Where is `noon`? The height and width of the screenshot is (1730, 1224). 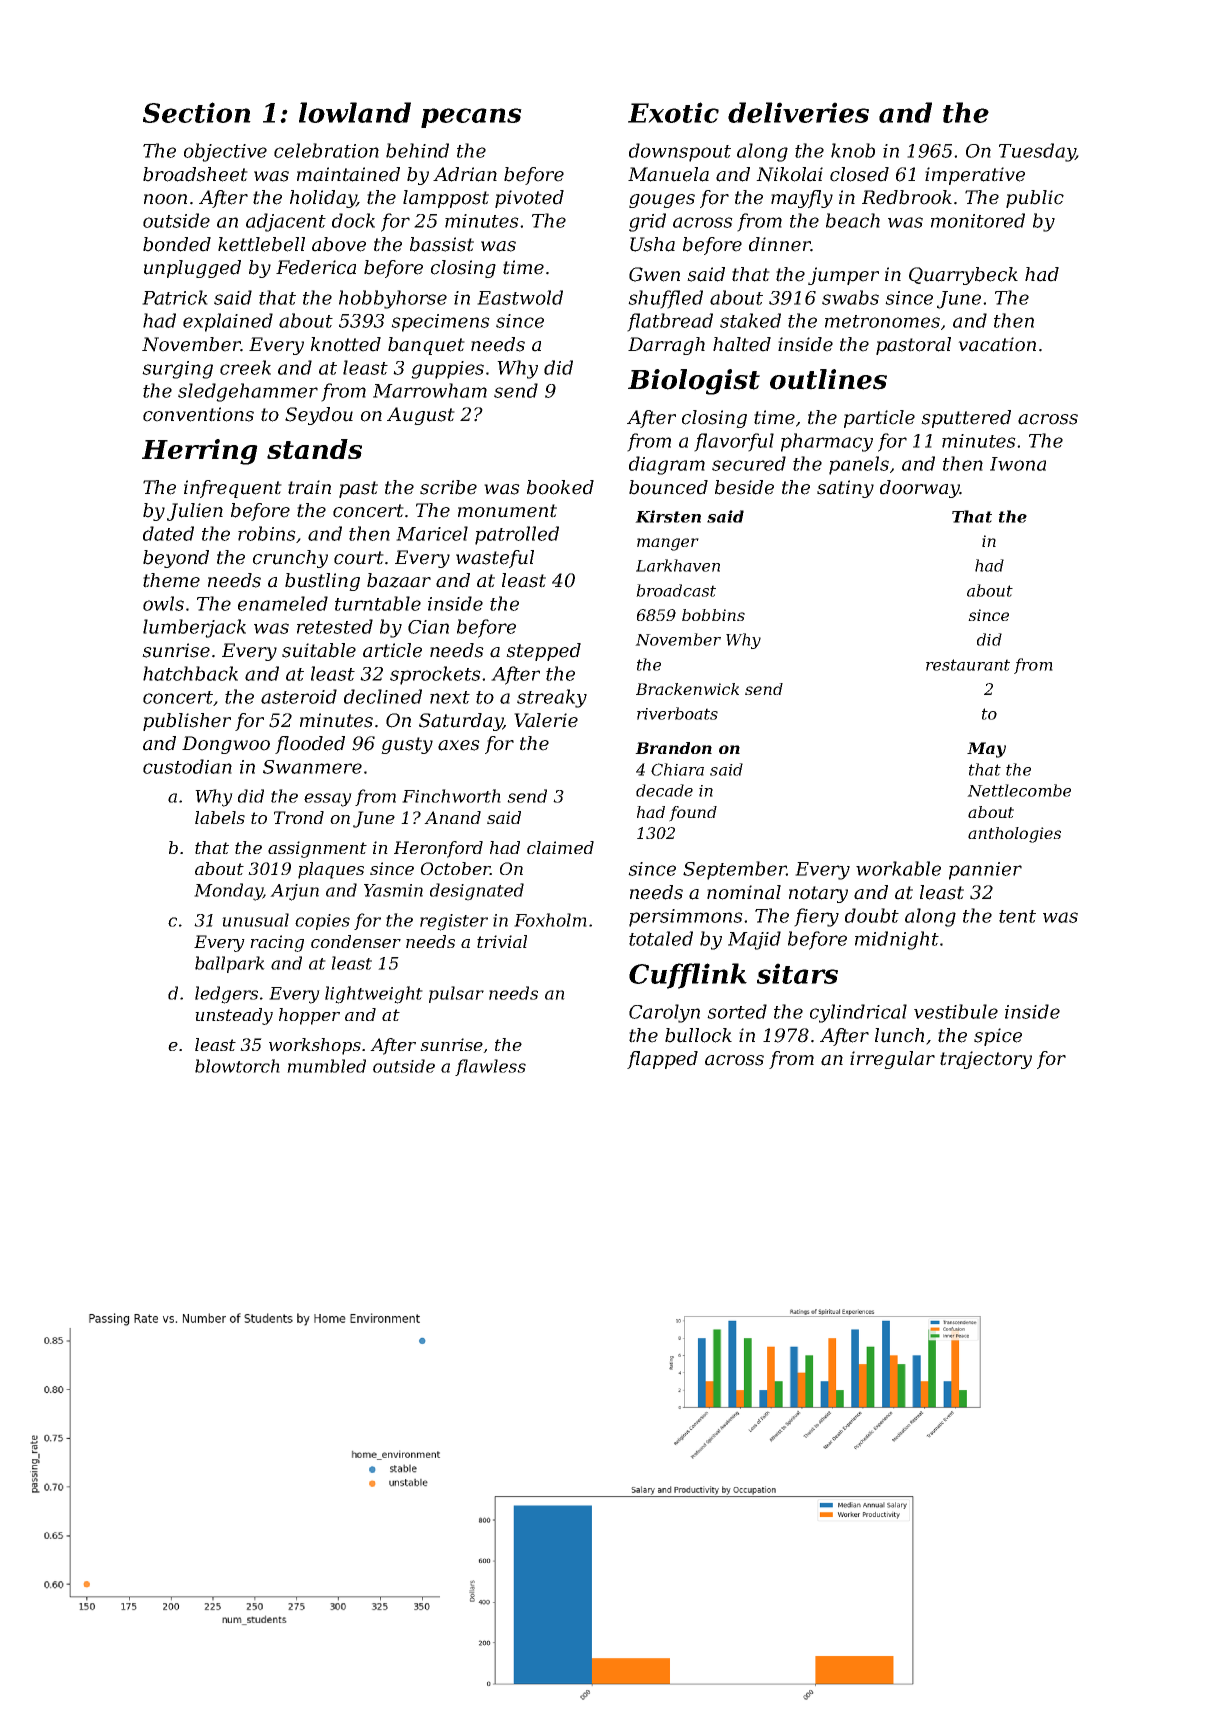 noon is located at coordinates (165, 199).
